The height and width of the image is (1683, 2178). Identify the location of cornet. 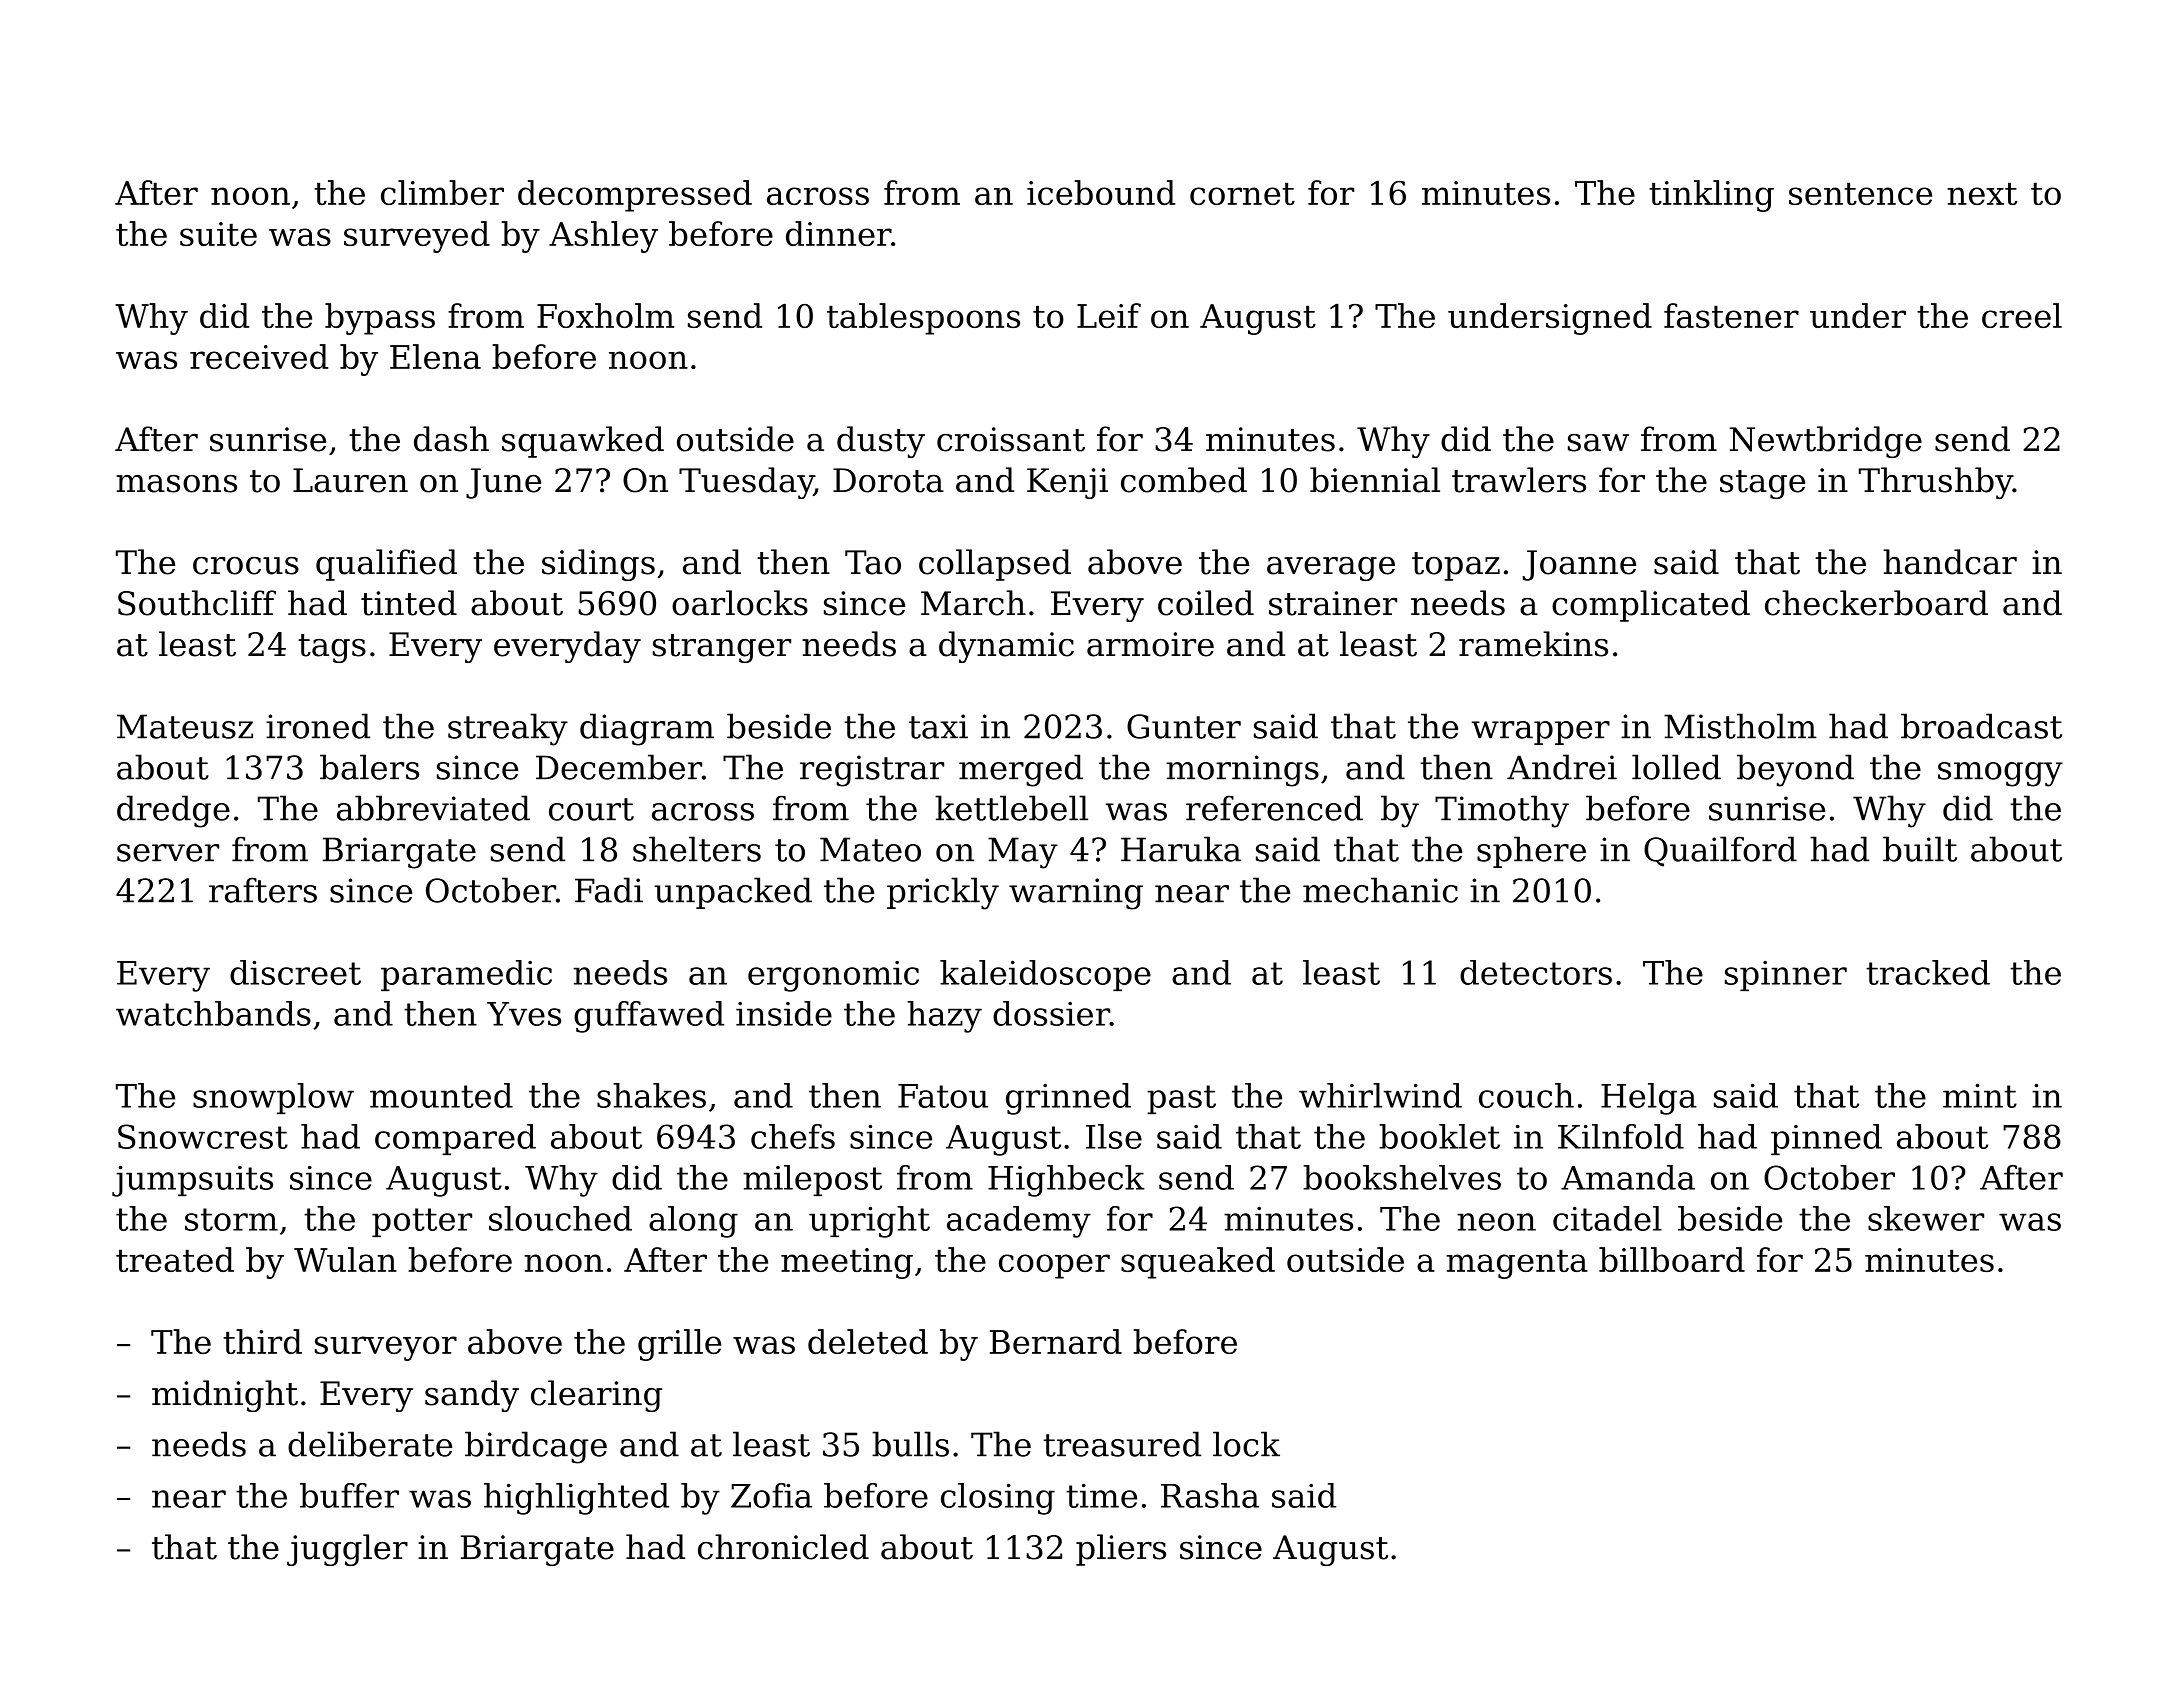
(1242, 194).
